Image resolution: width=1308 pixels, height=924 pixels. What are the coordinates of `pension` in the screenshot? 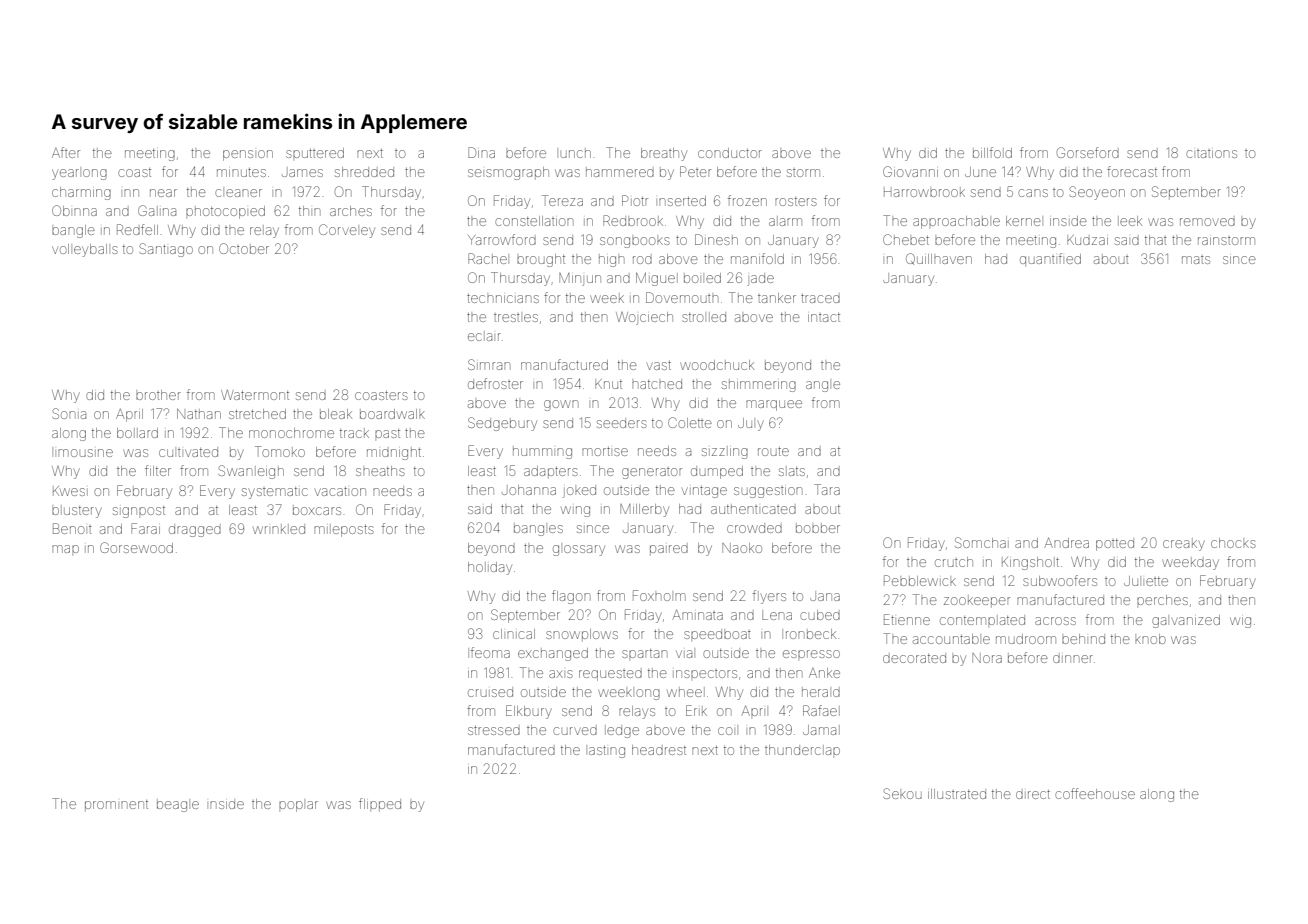 It's located at (248, 155).
